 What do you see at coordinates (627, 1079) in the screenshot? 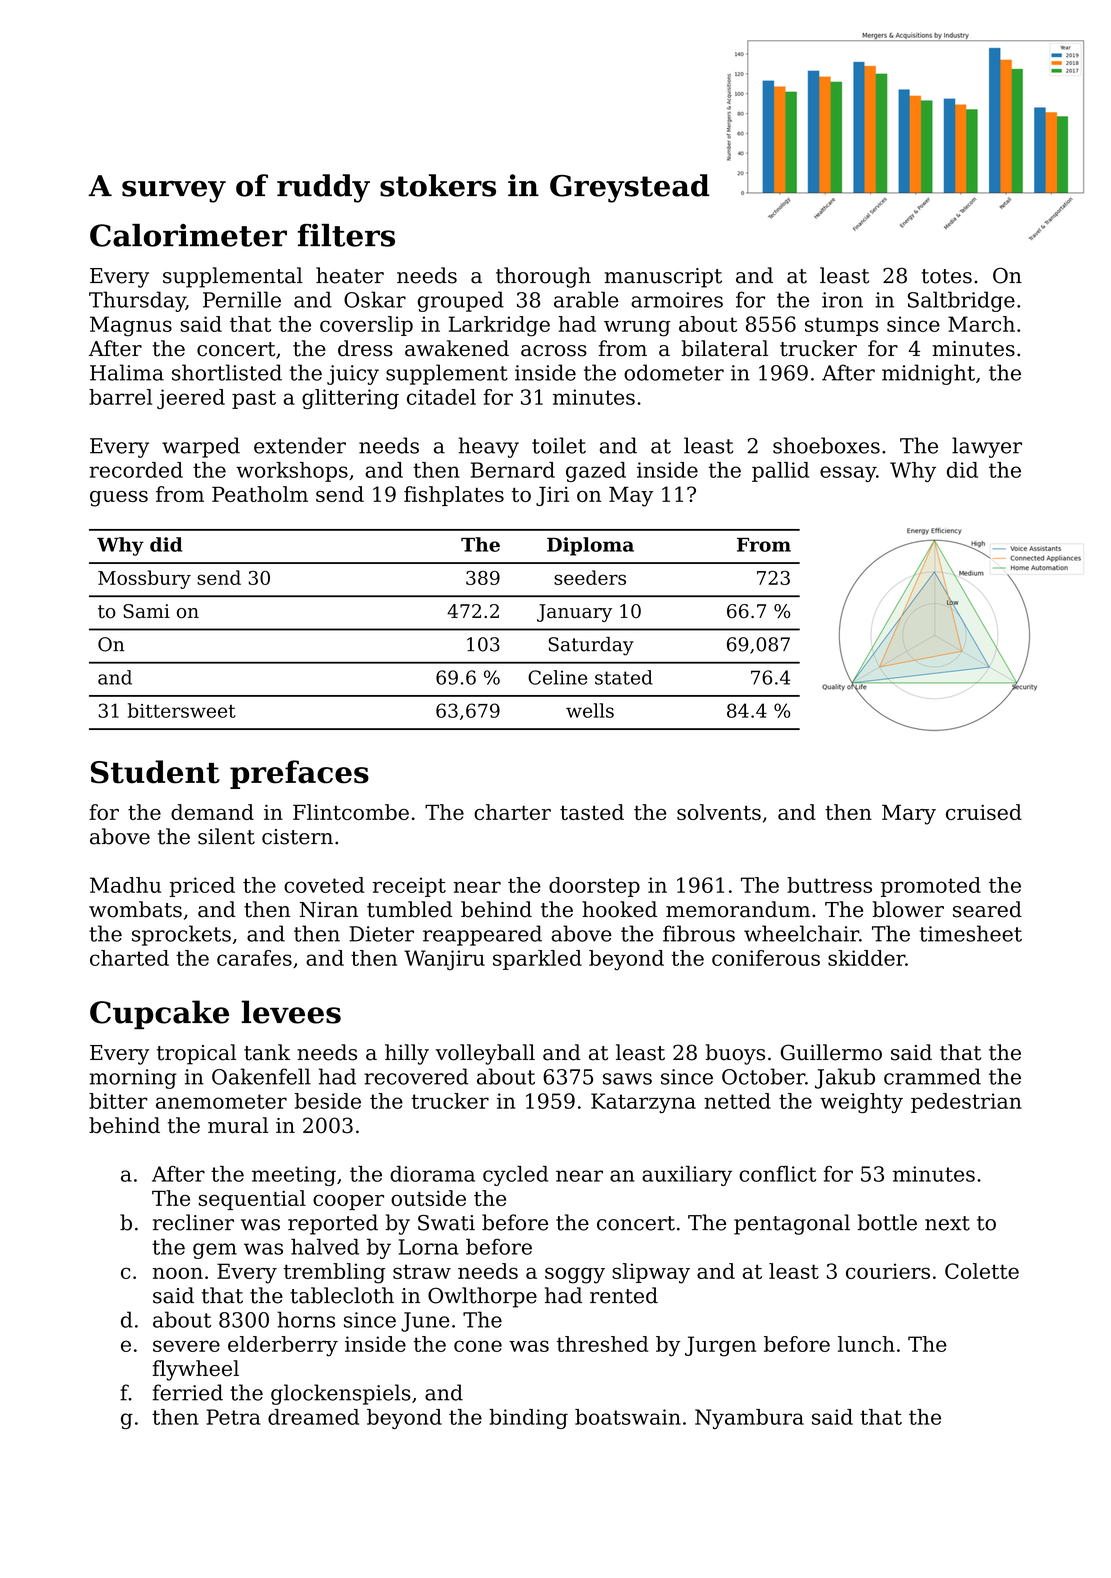
I see `saws` at bounding box center [627, 1079].
